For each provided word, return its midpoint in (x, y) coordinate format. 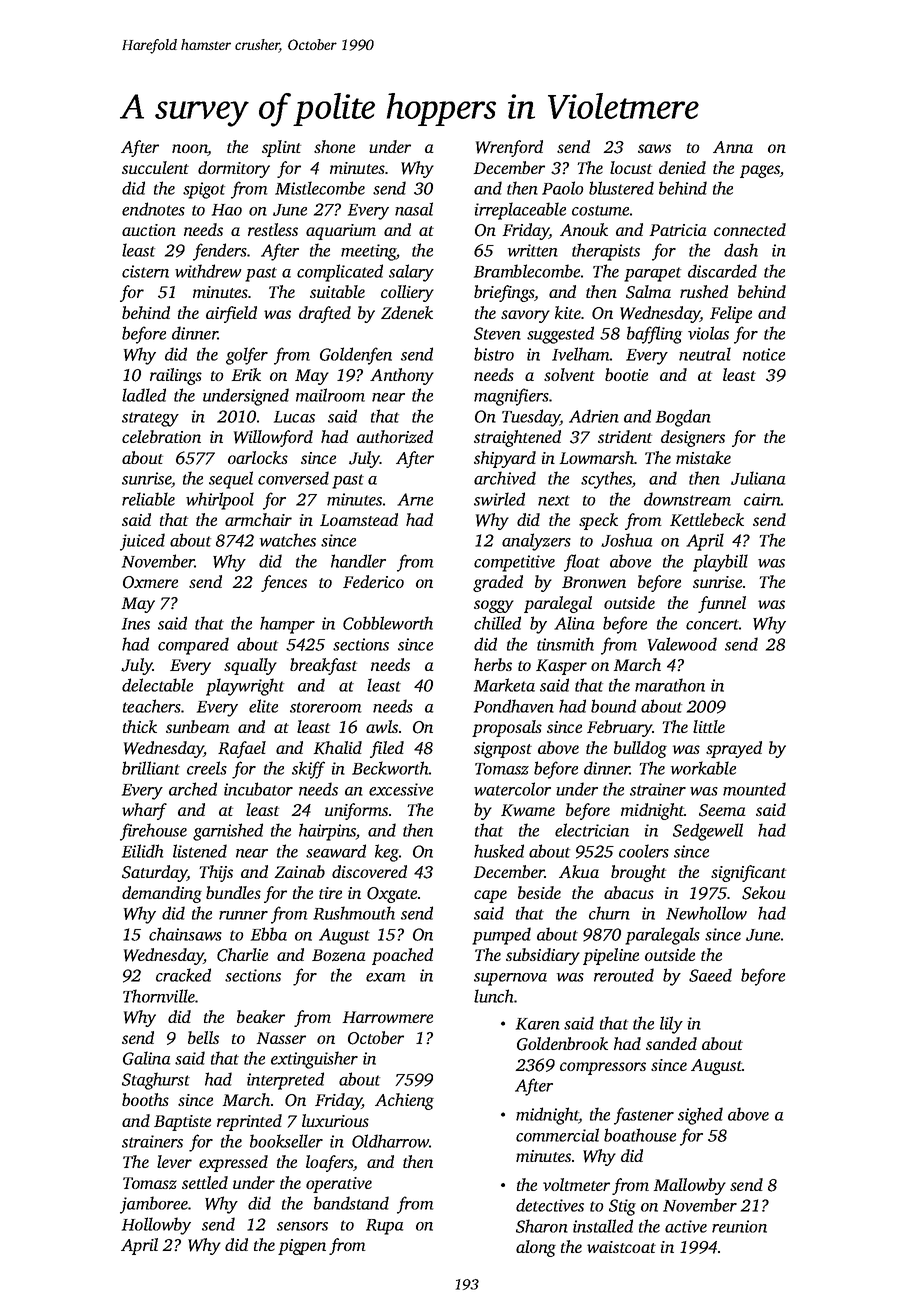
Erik (246, 374)
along (536, 1248)
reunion (739, 1226)
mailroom (330, 395)
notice (764, 354)
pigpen (302, 1247)
